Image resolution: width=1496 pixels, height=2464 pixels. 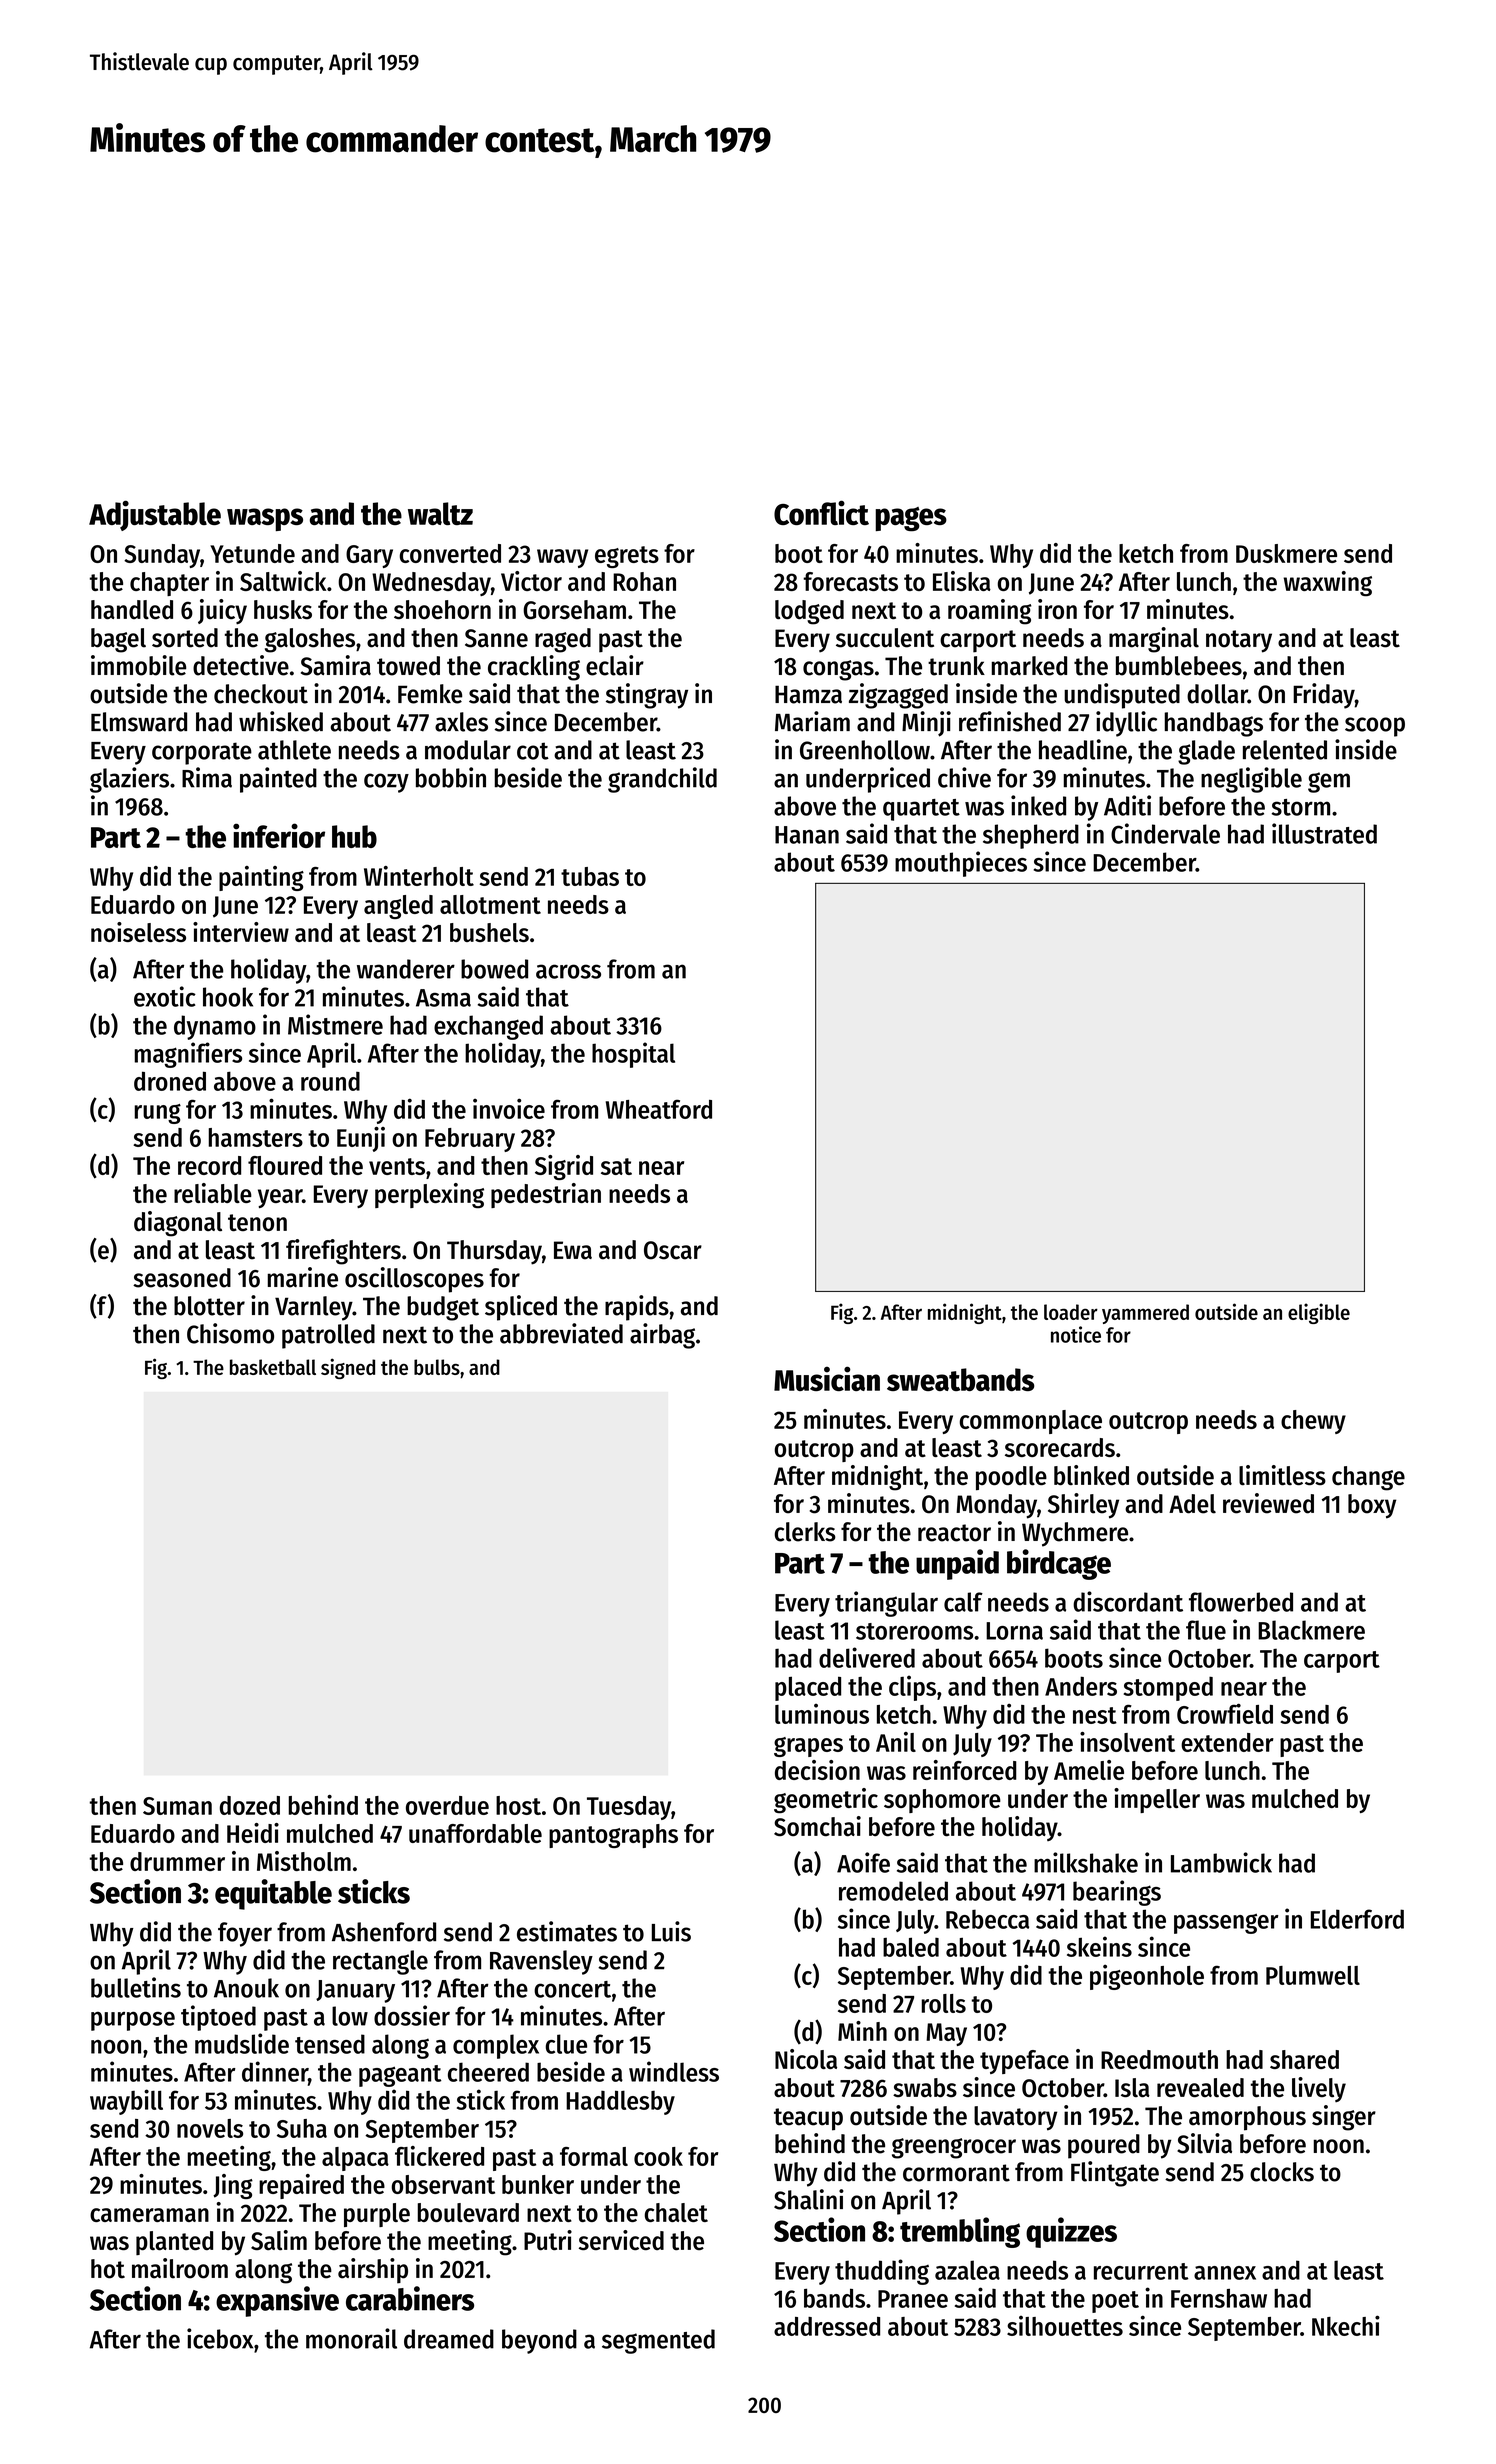 What do you see at coordinates (155, 515) in the document?
I see `Adjustable` at bounding box center [155, 515].
